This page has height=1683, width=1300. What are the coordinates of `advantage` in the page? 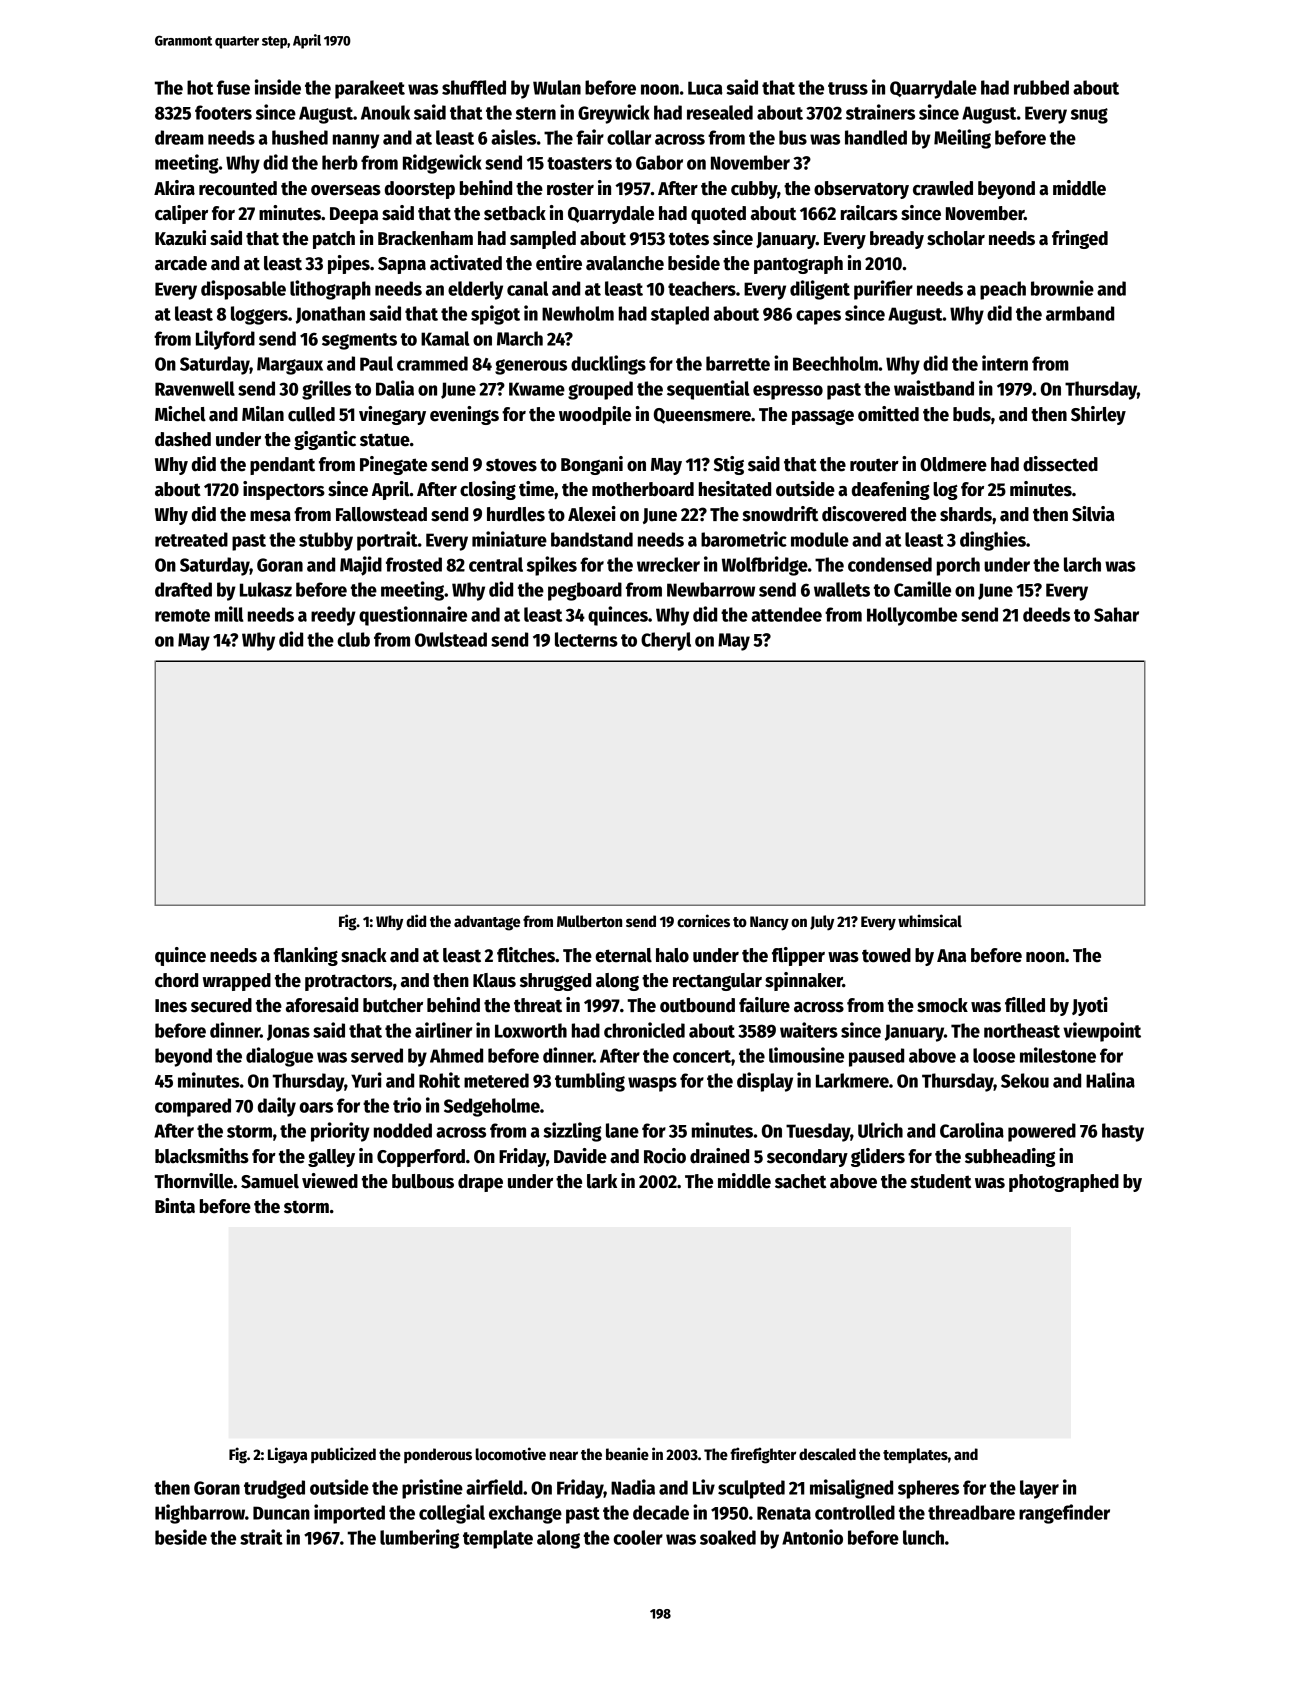 It's located at (487, 923).
